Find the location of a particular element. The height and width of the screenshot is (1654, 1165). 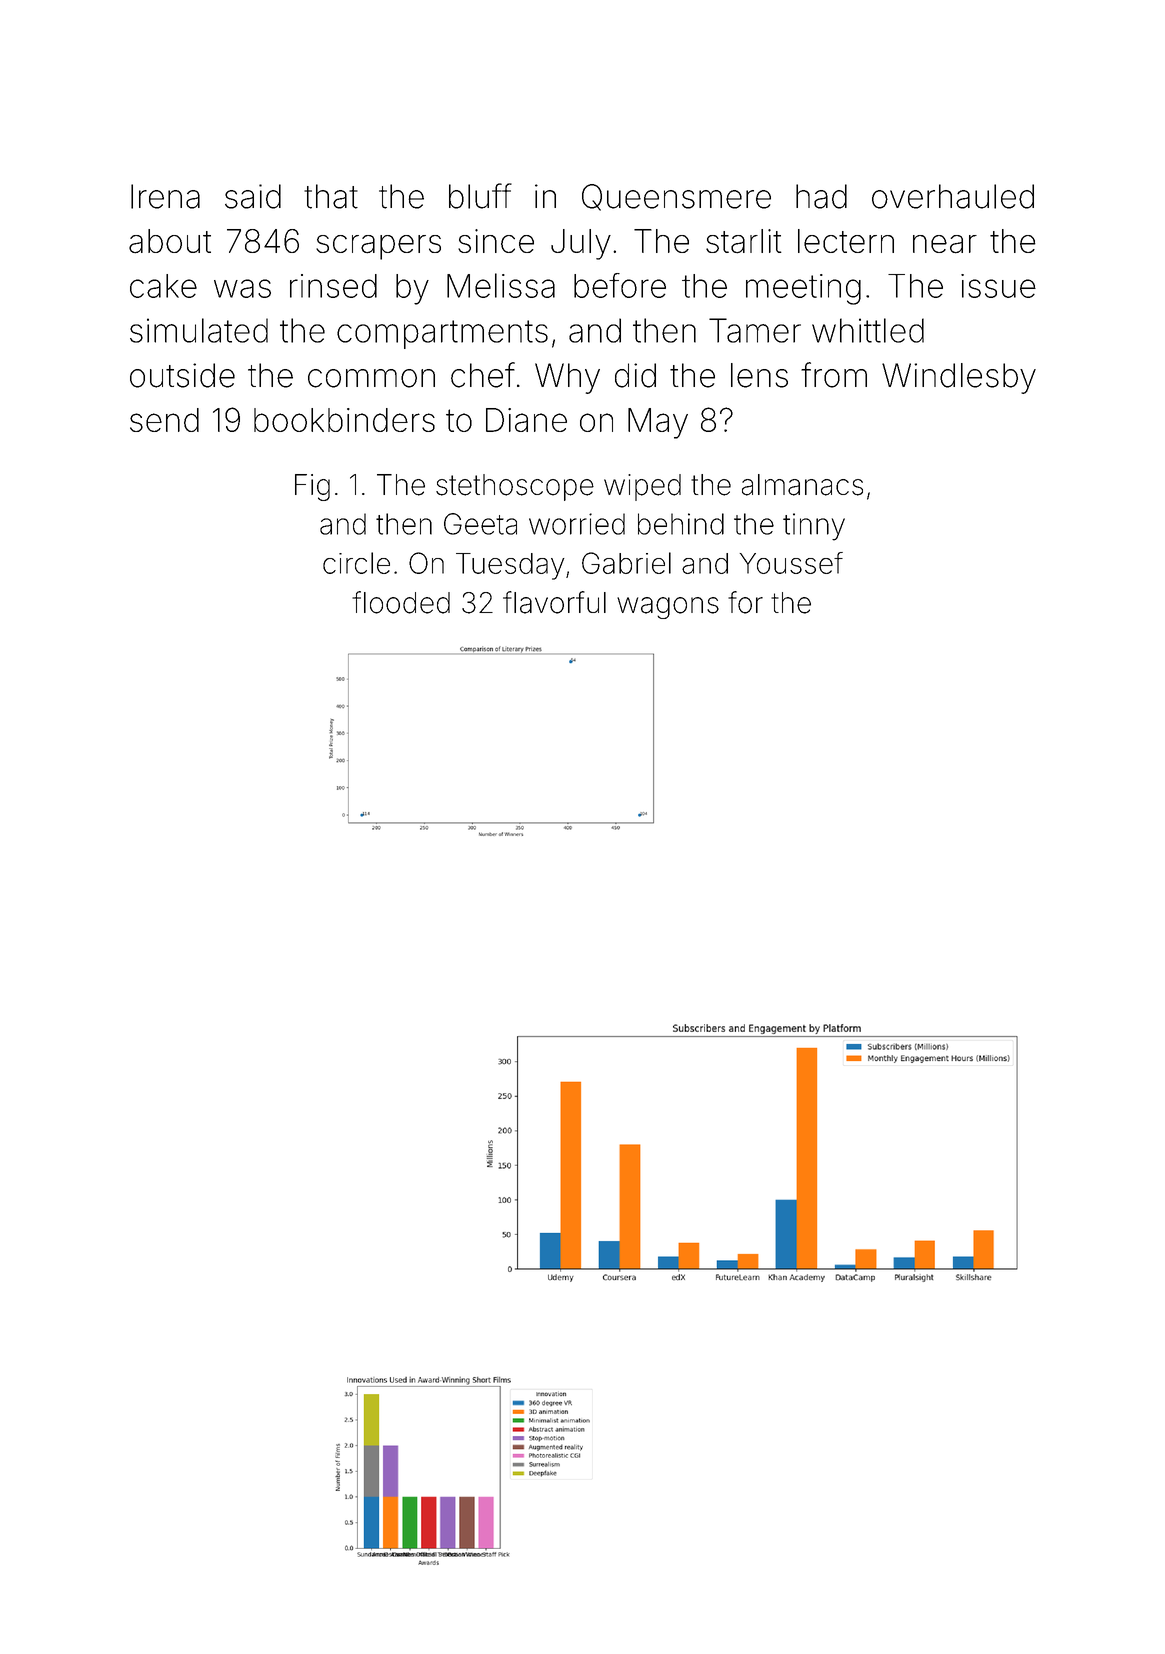

bluff is located at coordinates (480, 196).
